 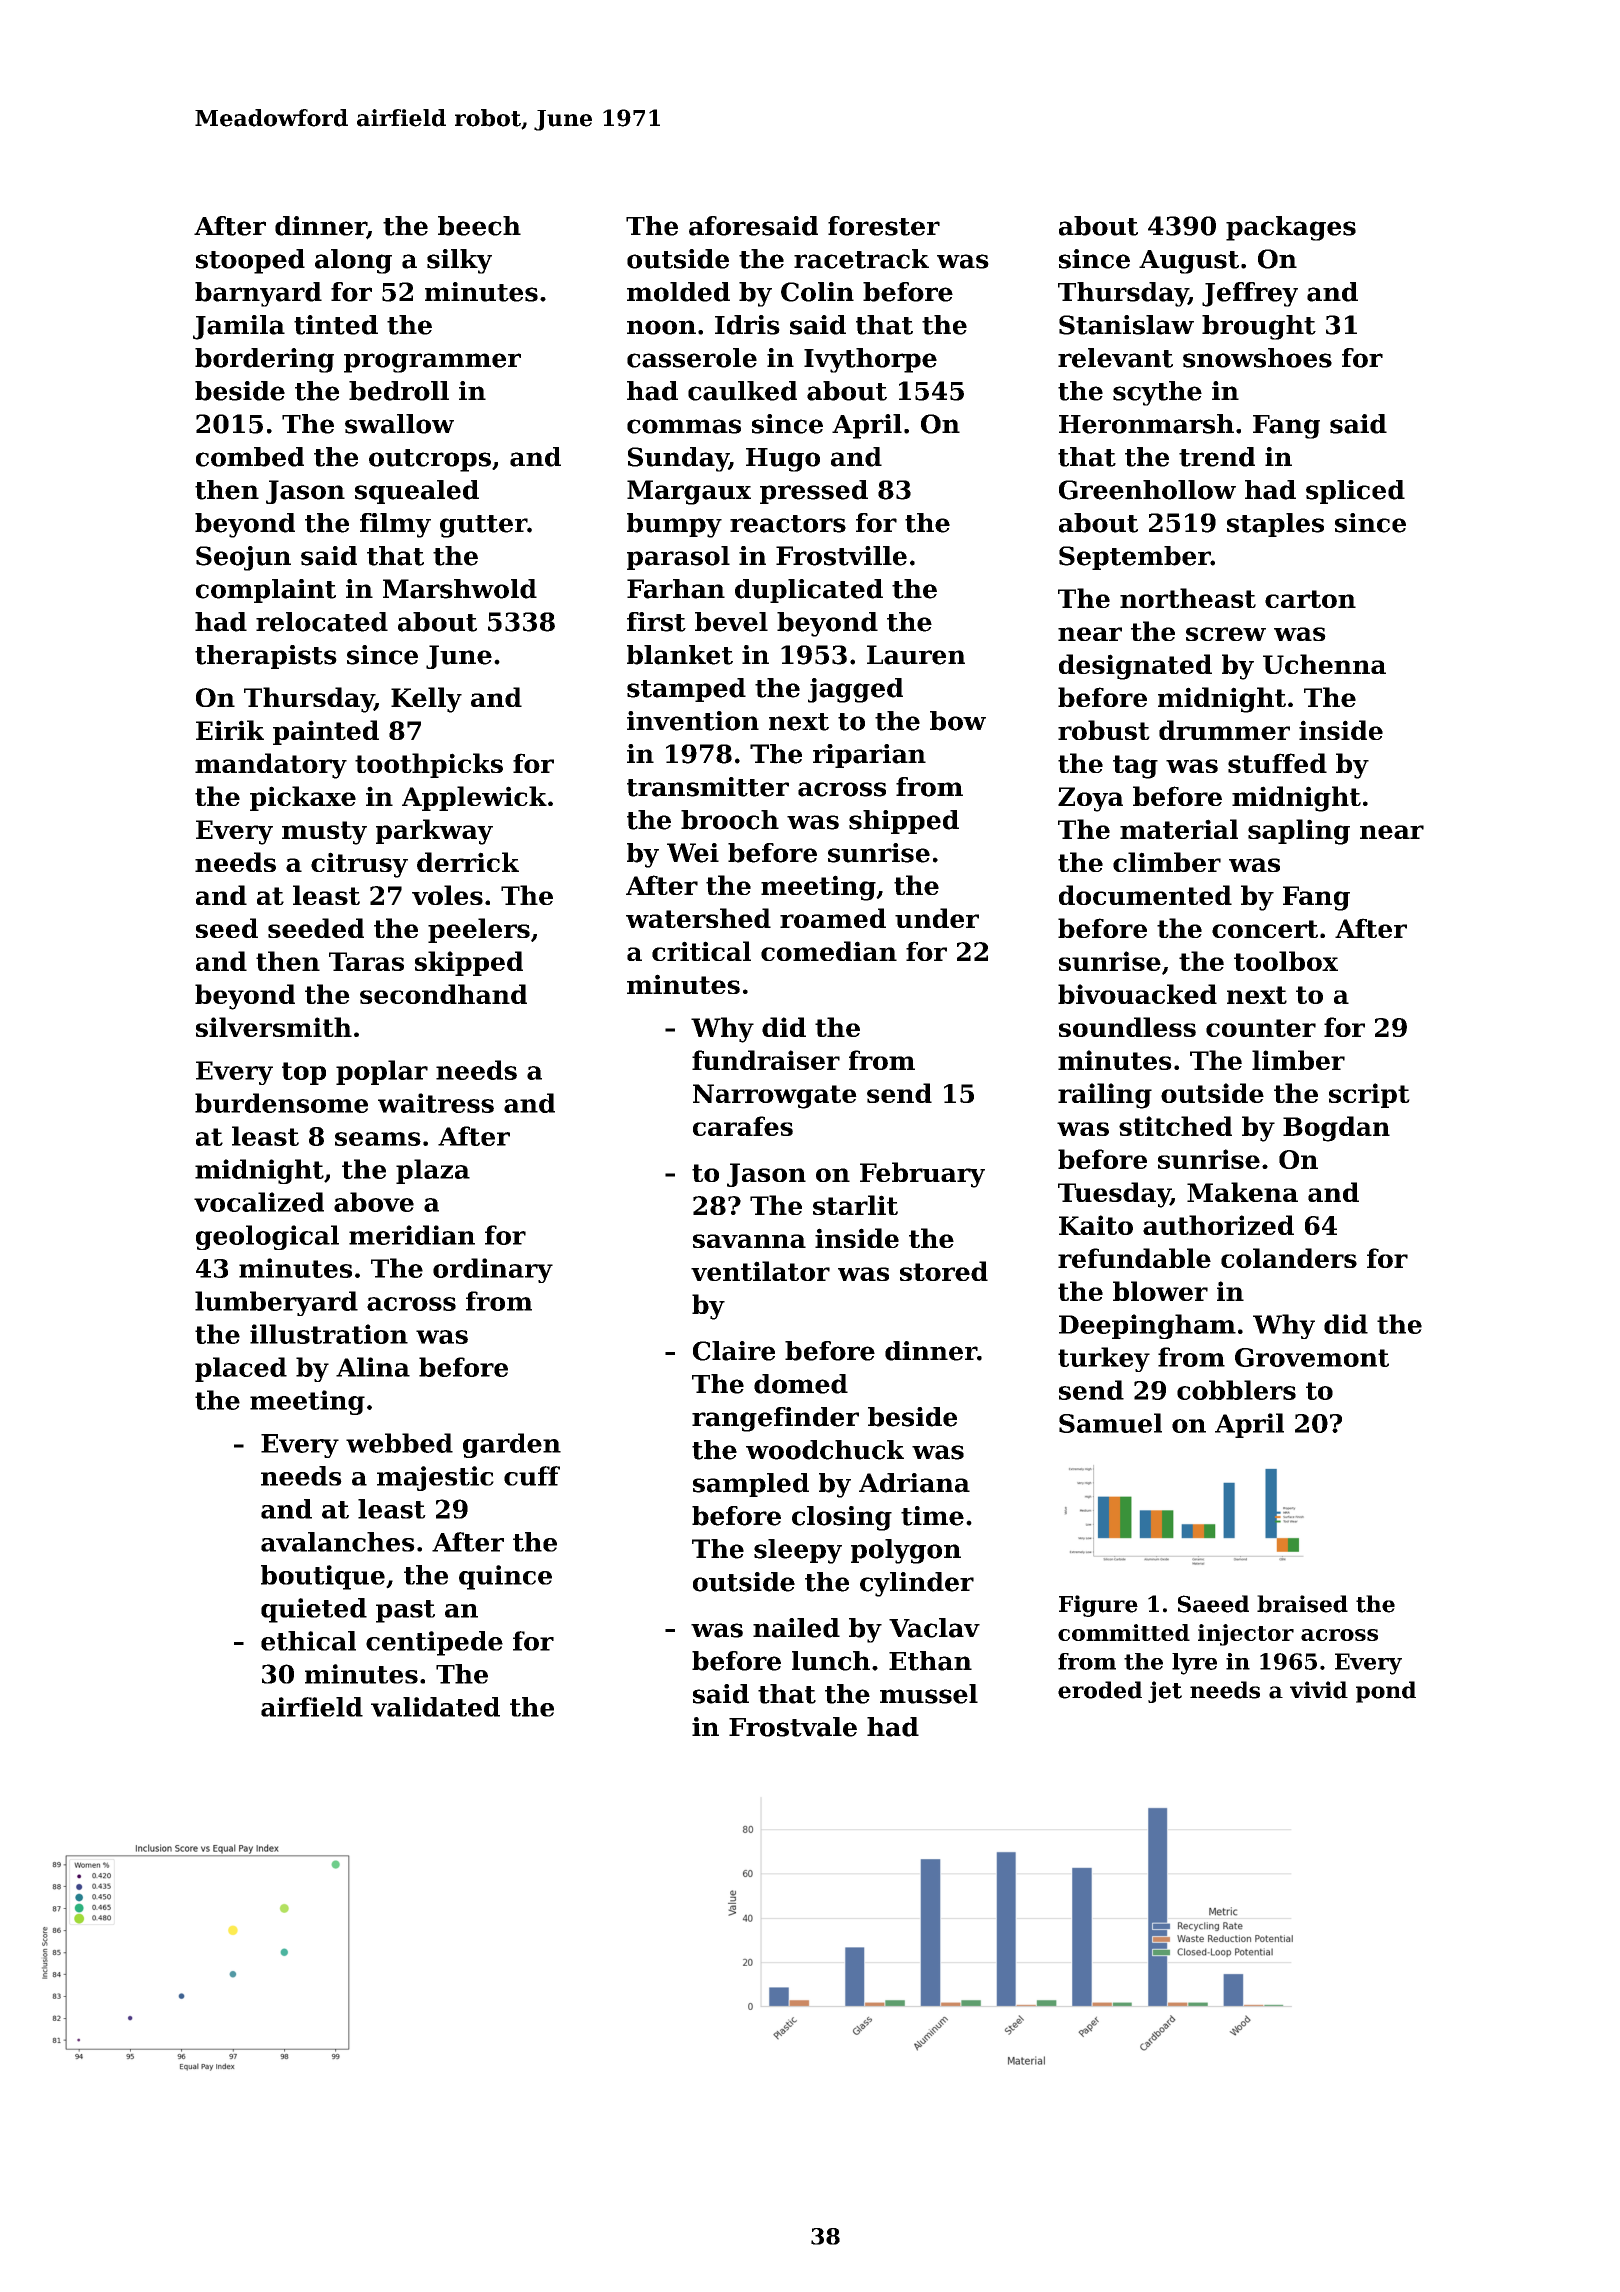 What do you see at coordinates (336, 325) in the page?
I see `tinted` at bounding box center [336, 325].
